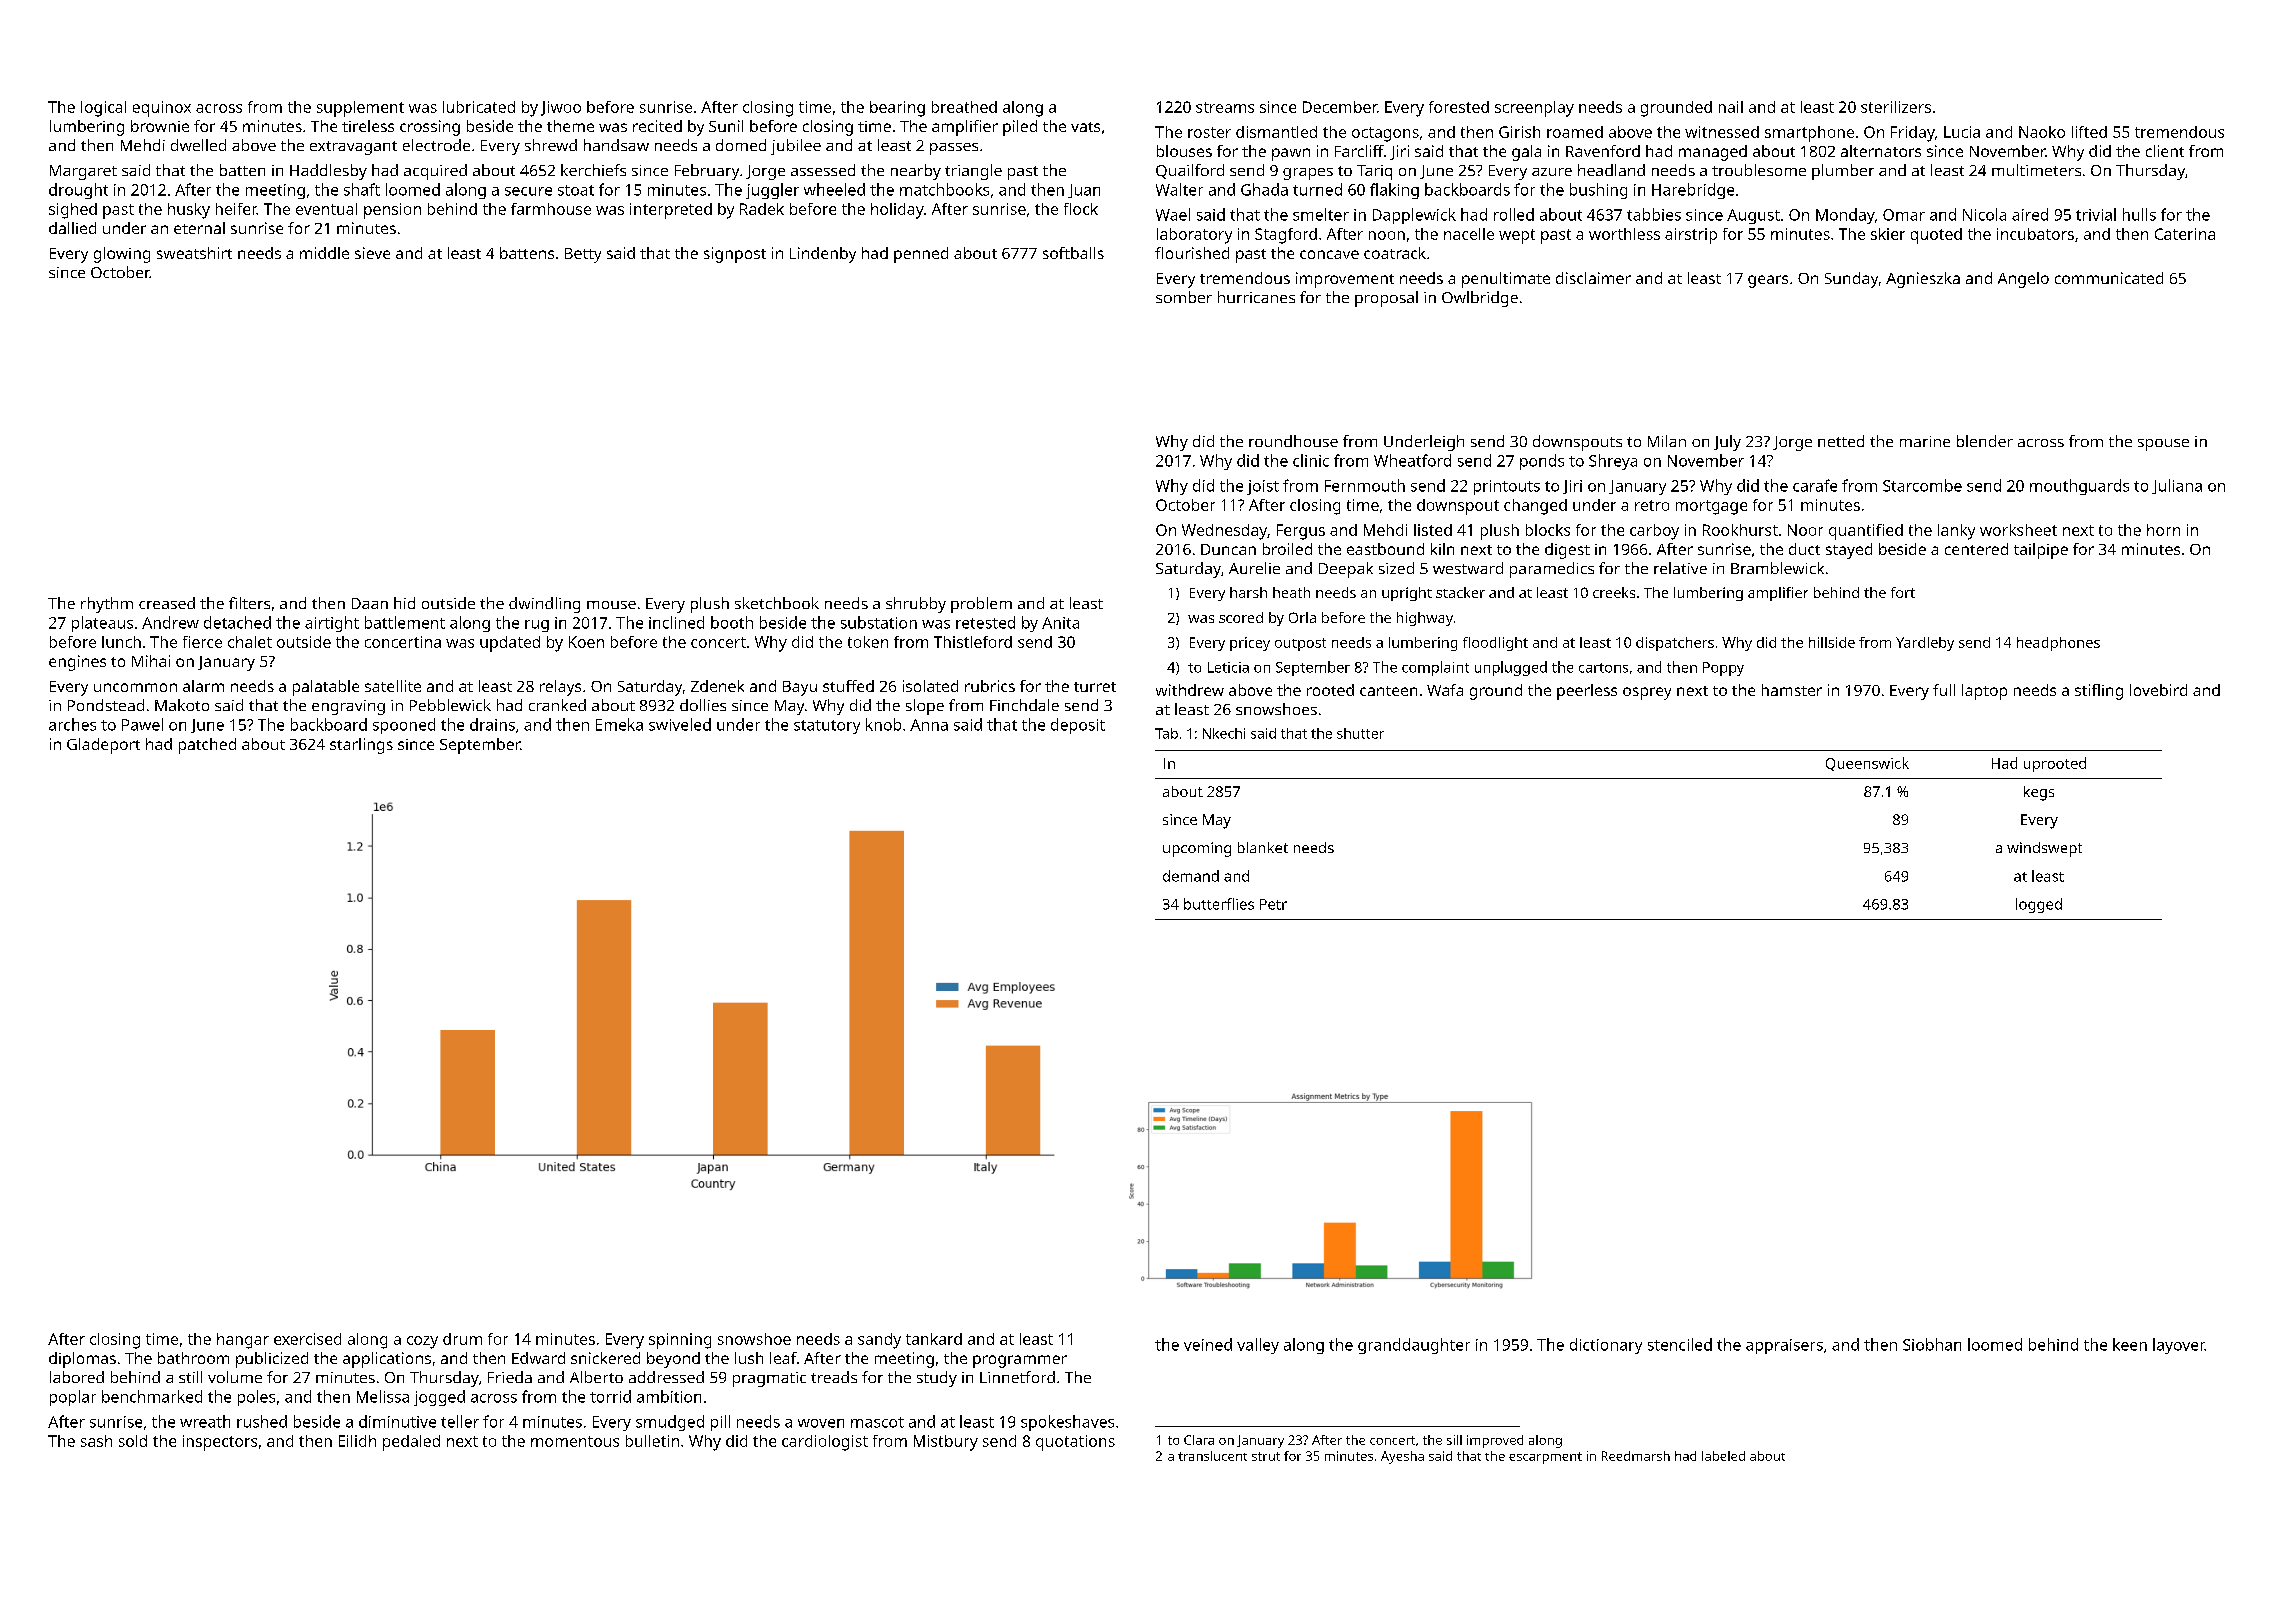  I want to click on pricey, so click(1250, 644).
